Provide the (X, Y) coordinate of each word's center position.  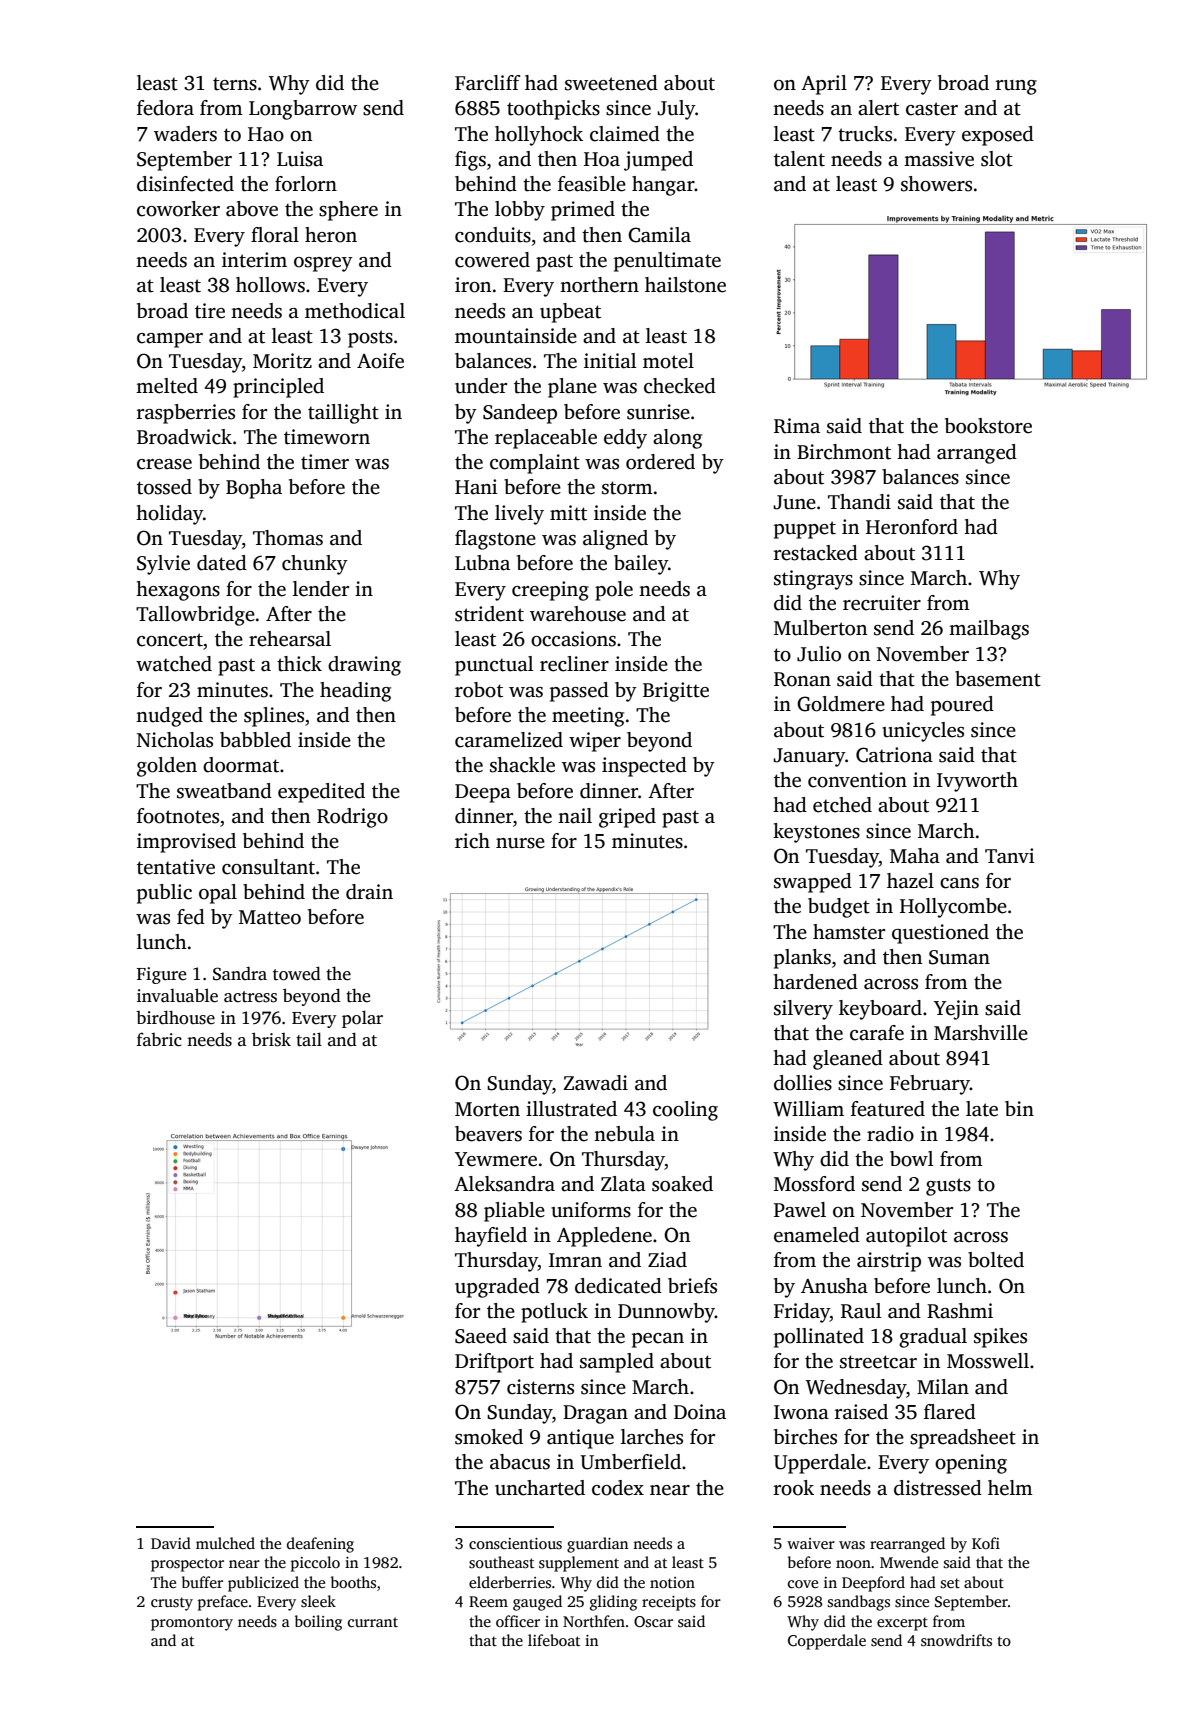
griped (627, 818)
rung (1016, 87)
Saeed (481, 1336)
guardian (597, 1545)
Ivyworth (977, 782)
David (171, 1543)
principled (278, 388)
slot (997, 159)
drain (369, 892)
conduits (493, 235)
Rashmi (960, 1311)
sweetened (611, 83)
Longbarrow (303, 110)
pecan (658, 1340)
